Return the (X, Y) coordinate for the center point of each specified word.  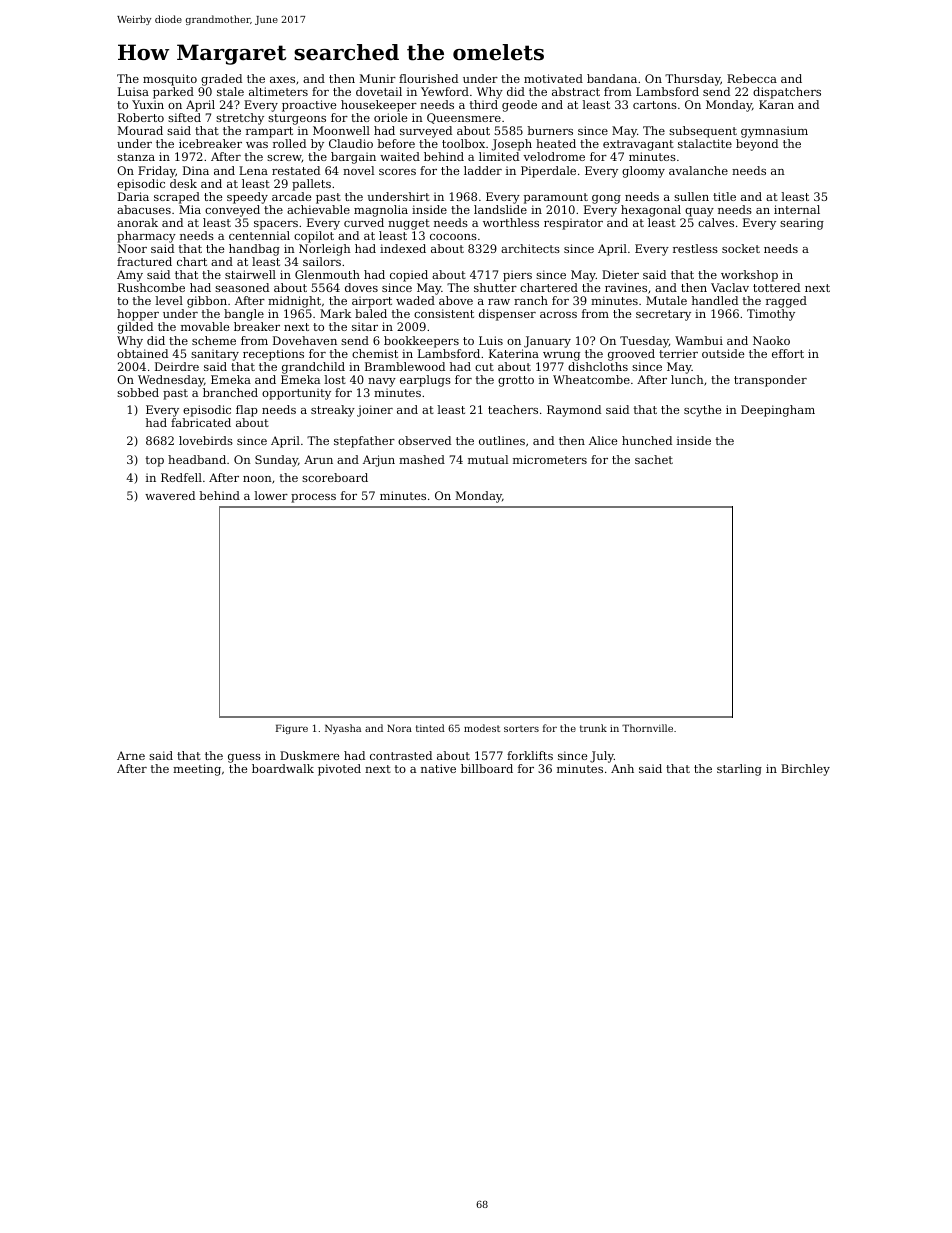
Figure (292, 729)
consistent (444, 313)
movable (205, 326)
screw (284, 159)
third (484, 104)
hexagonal (651, 211)
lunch (687, 379)
